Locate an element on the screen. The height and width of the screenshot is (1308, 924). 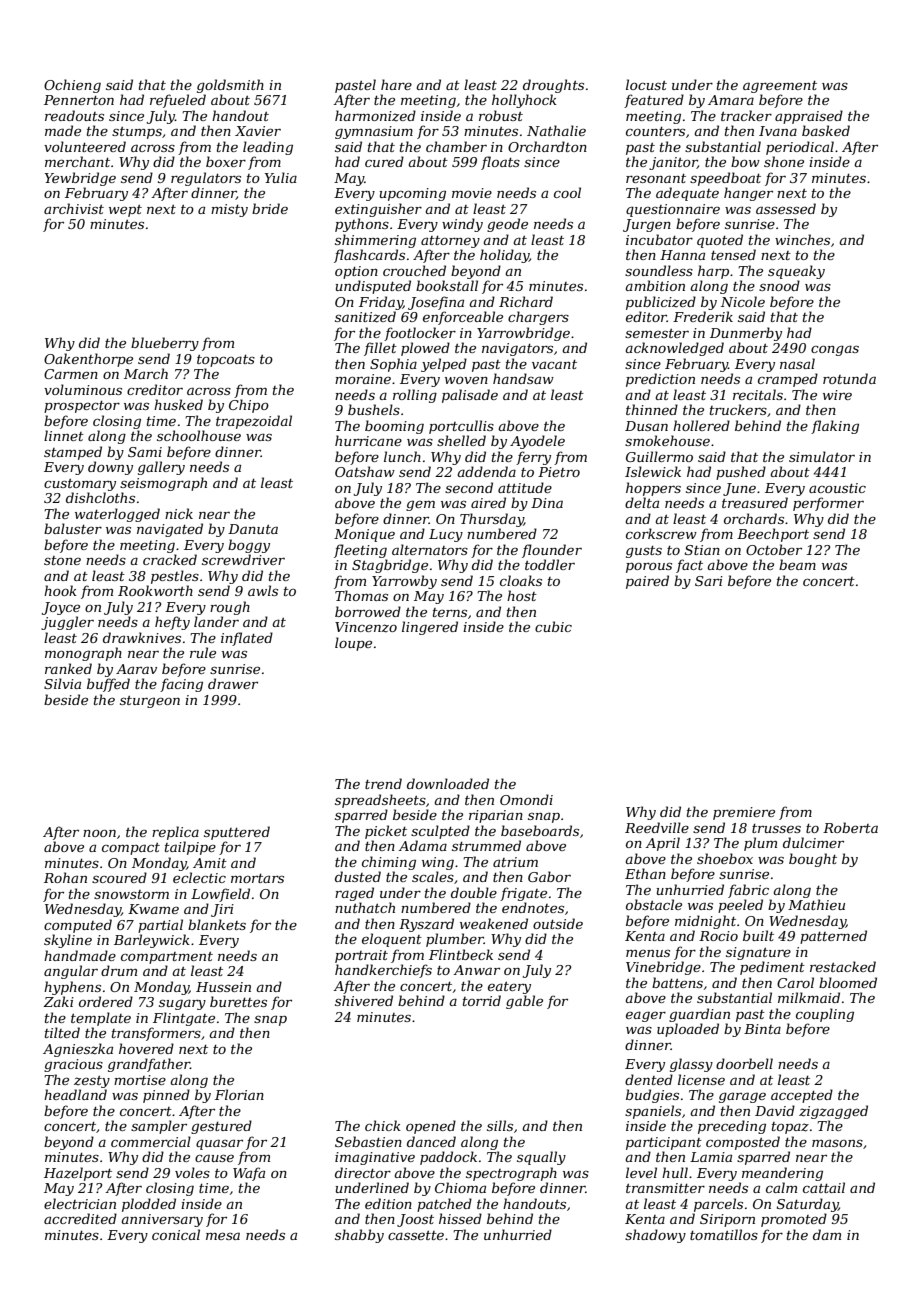
lingered is located at coordinates (430, 628).
